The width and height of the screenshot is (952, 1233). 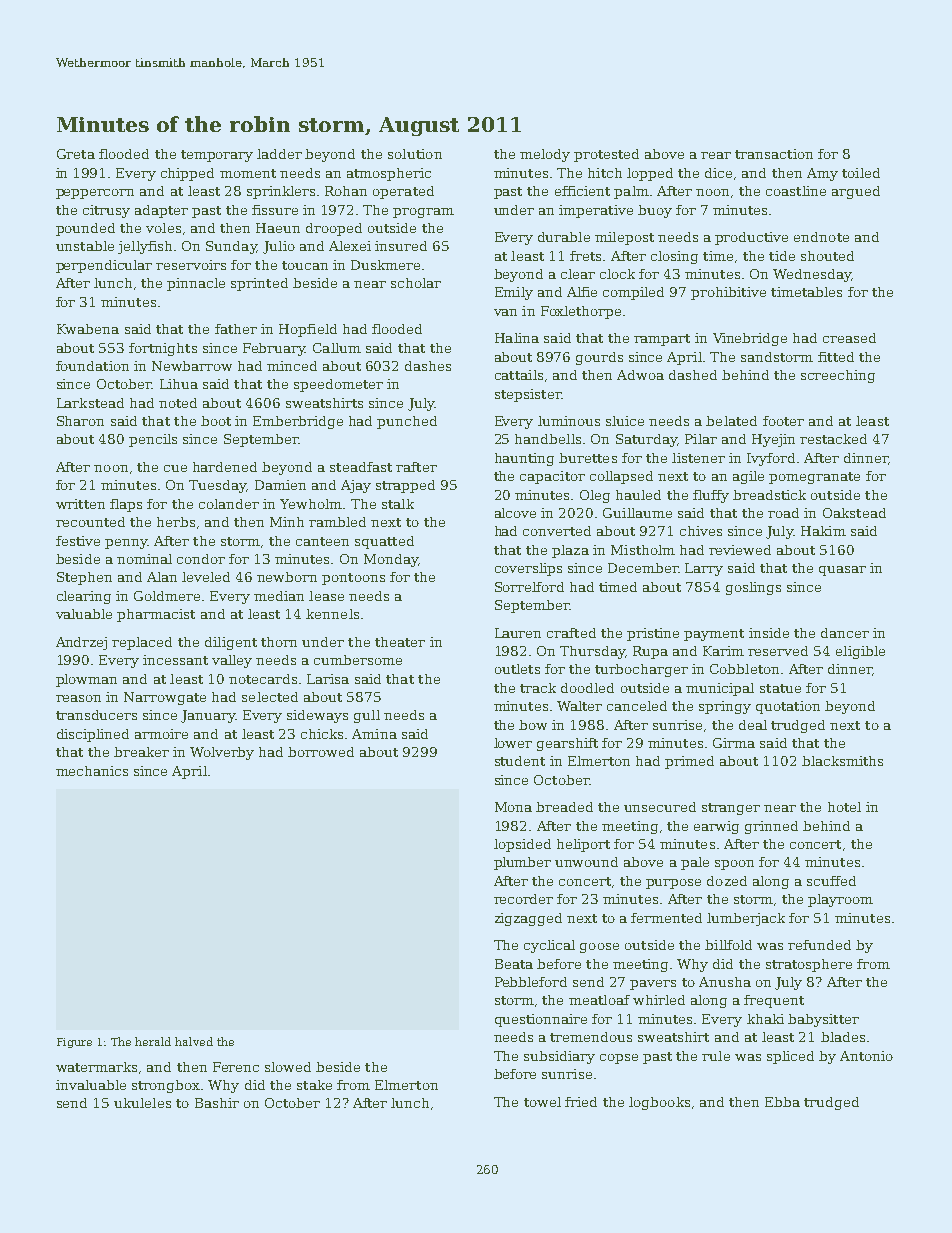 I want to click on Bashir, so click(x=217, y=1103).
